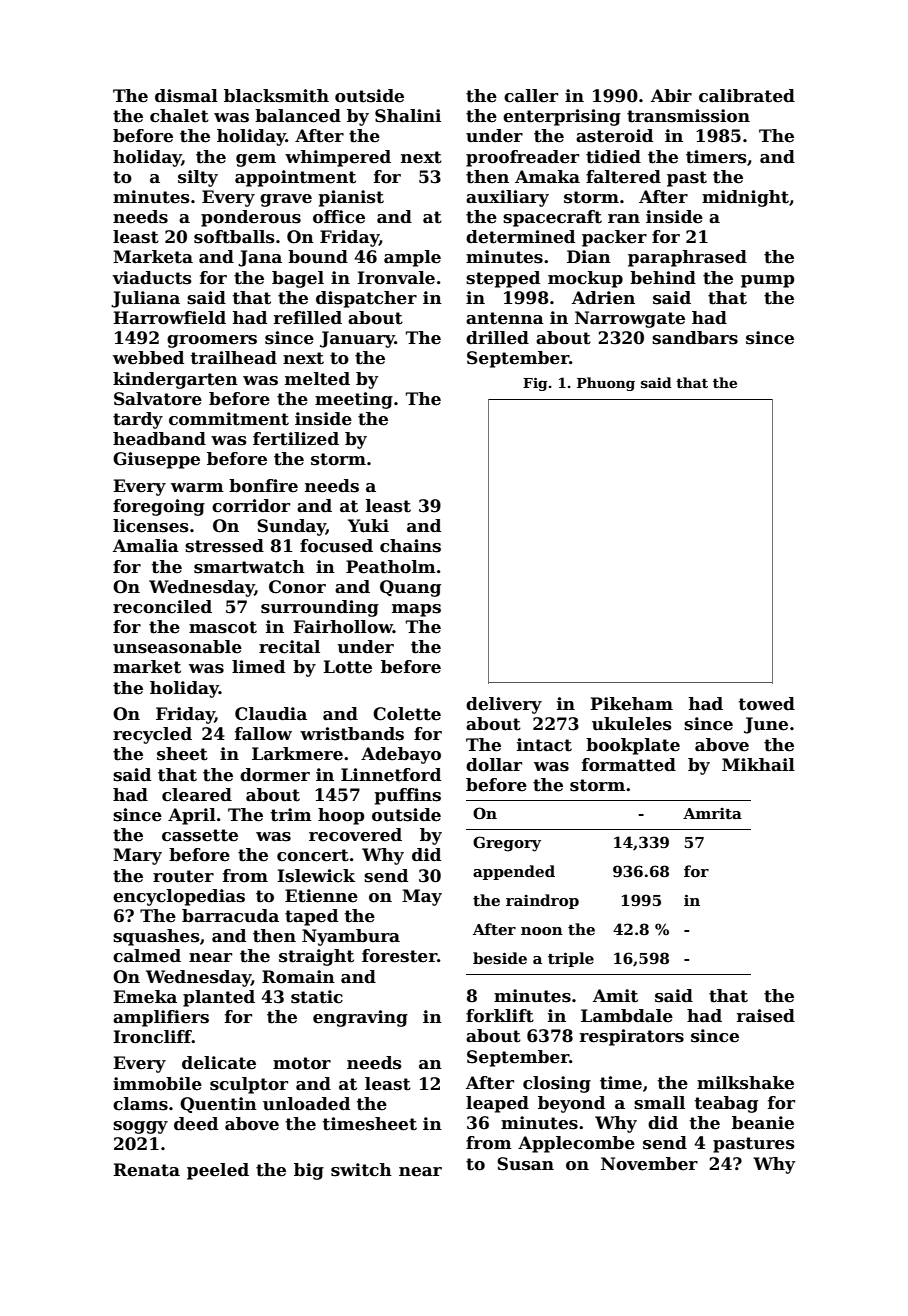 Image resolution: width=908 pixels, height=1316 pixels. Describe the element at coordinates (341, 816) in the image. I see `hoop` at that location.
